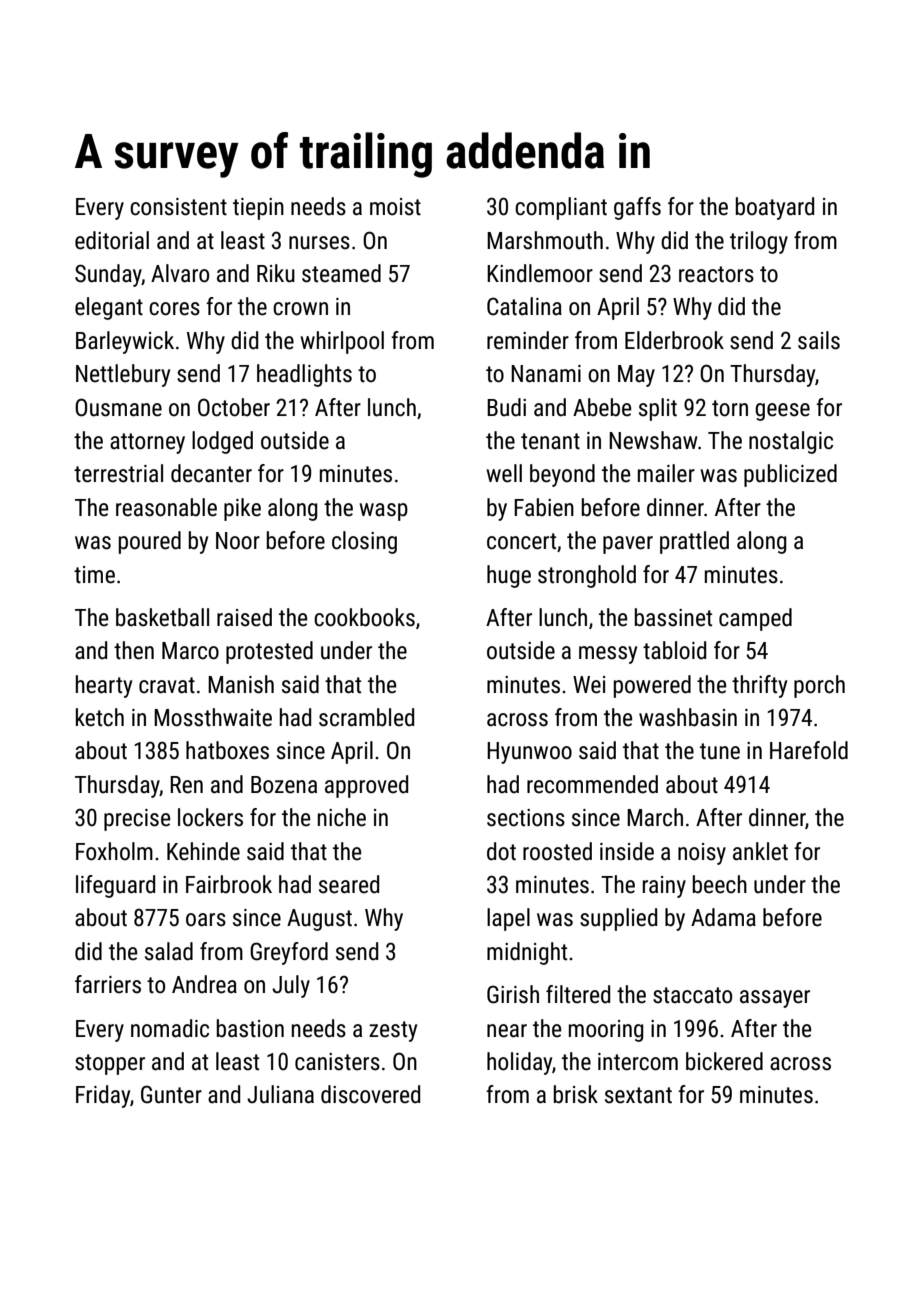 The height and width of the image is (1311, 924). I want to click on tabloid, so click(674, 650).
